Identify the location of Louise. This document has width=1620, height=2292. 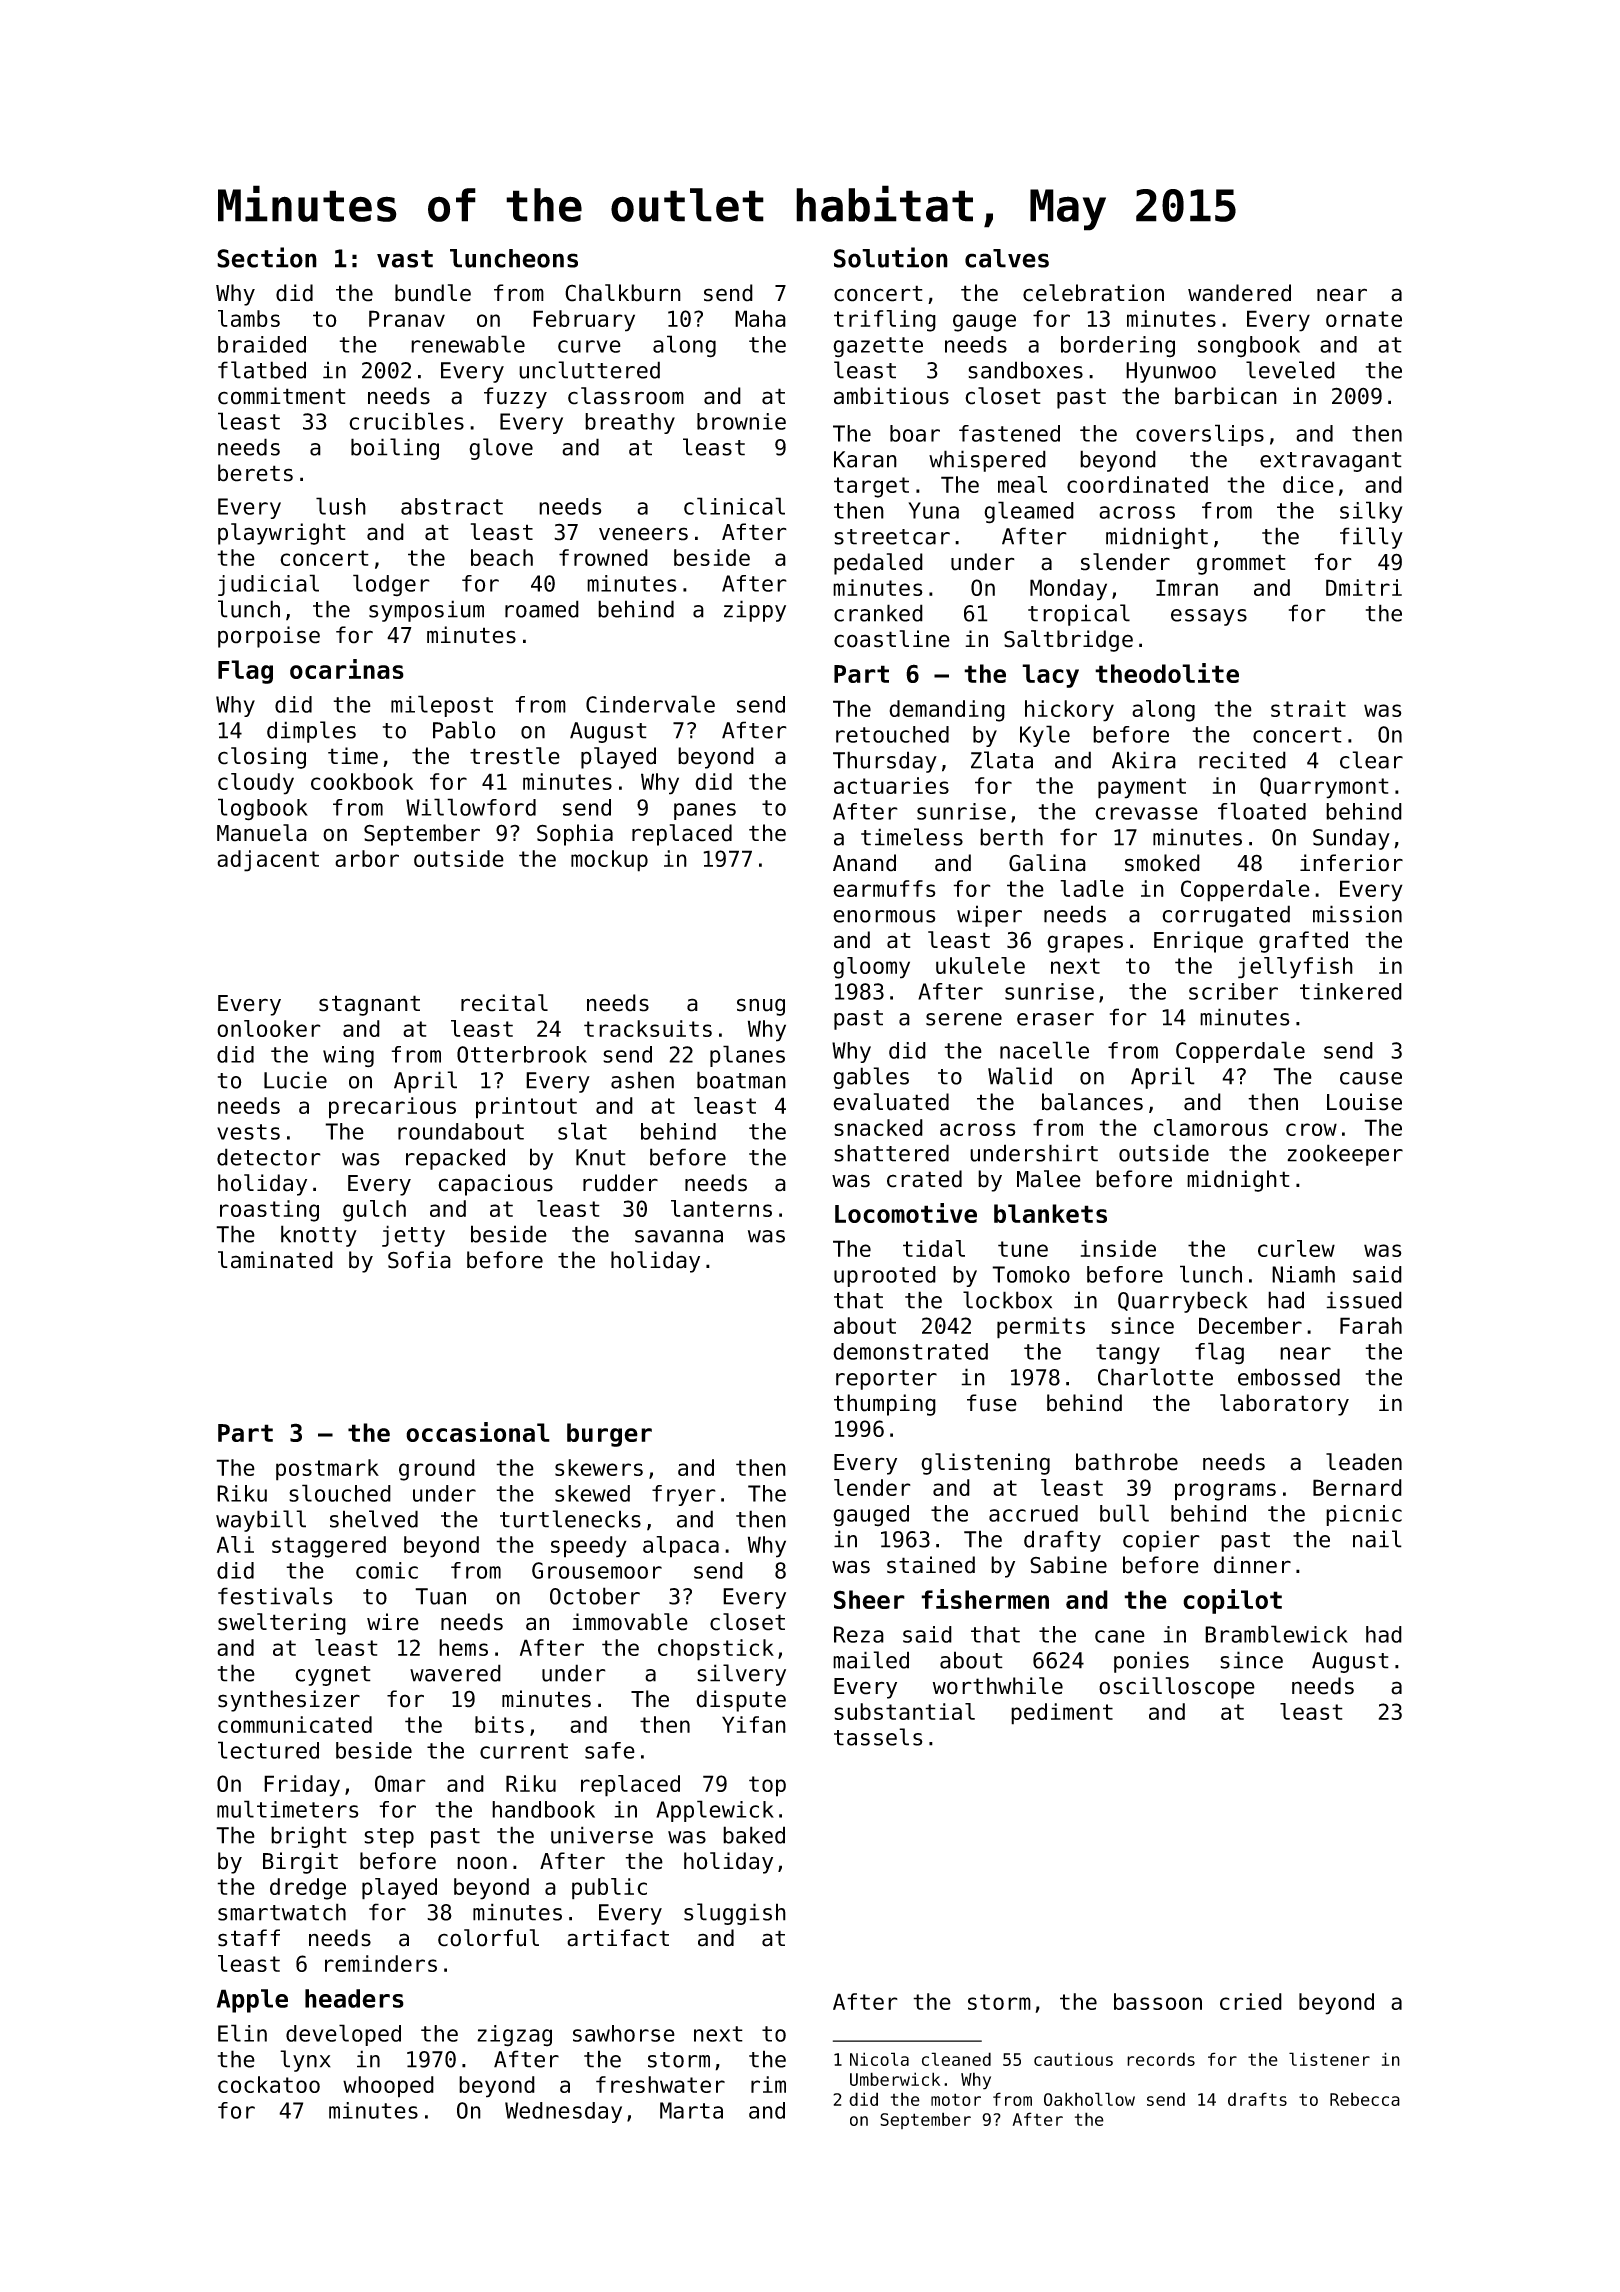
(1364, 1102).
